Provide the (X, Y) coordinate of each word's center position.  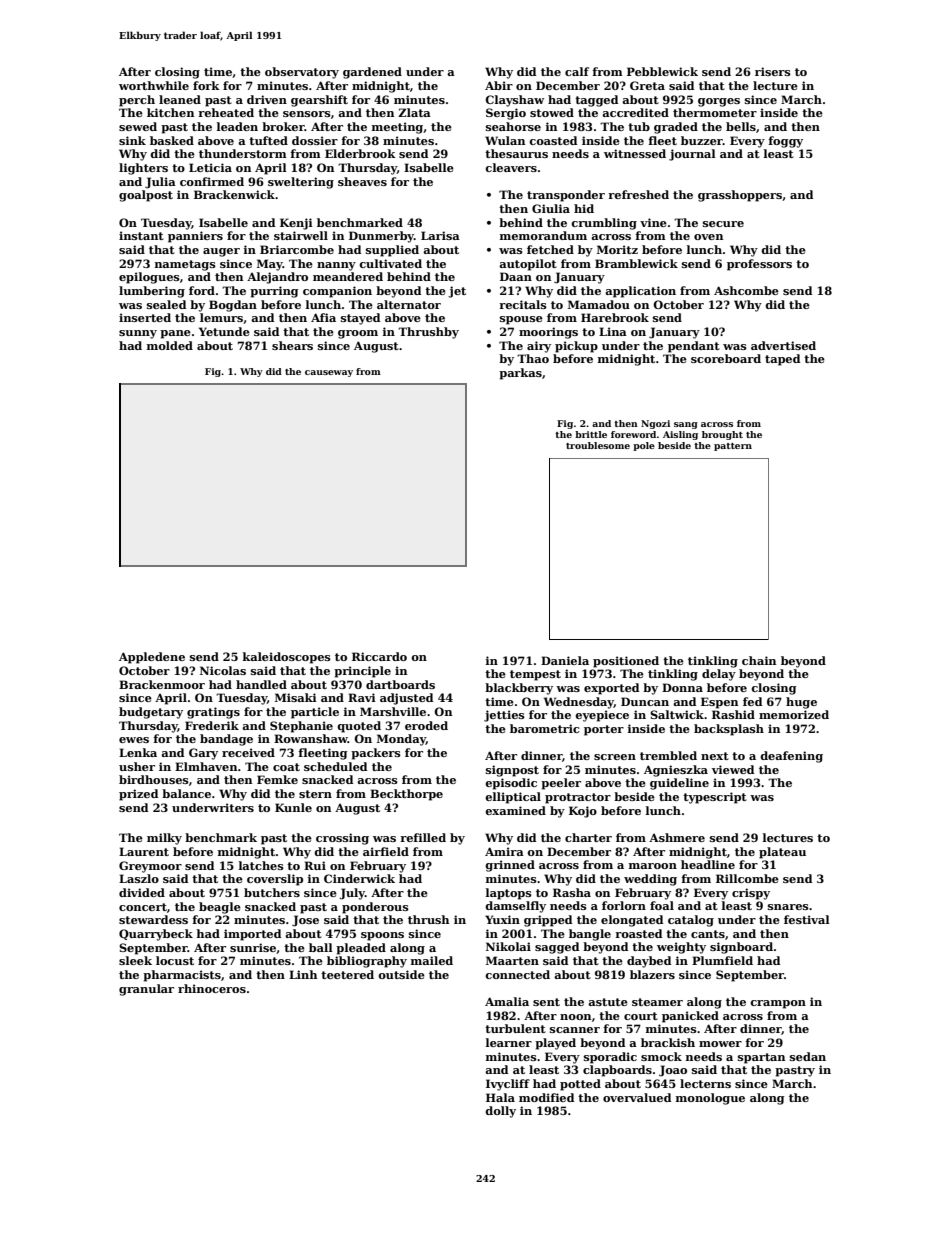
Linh (303, 974)
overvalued (637, 1097)
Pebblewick (662, 71)
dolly (500, 1112)
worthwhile (154, 85)
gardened (372, 73)
